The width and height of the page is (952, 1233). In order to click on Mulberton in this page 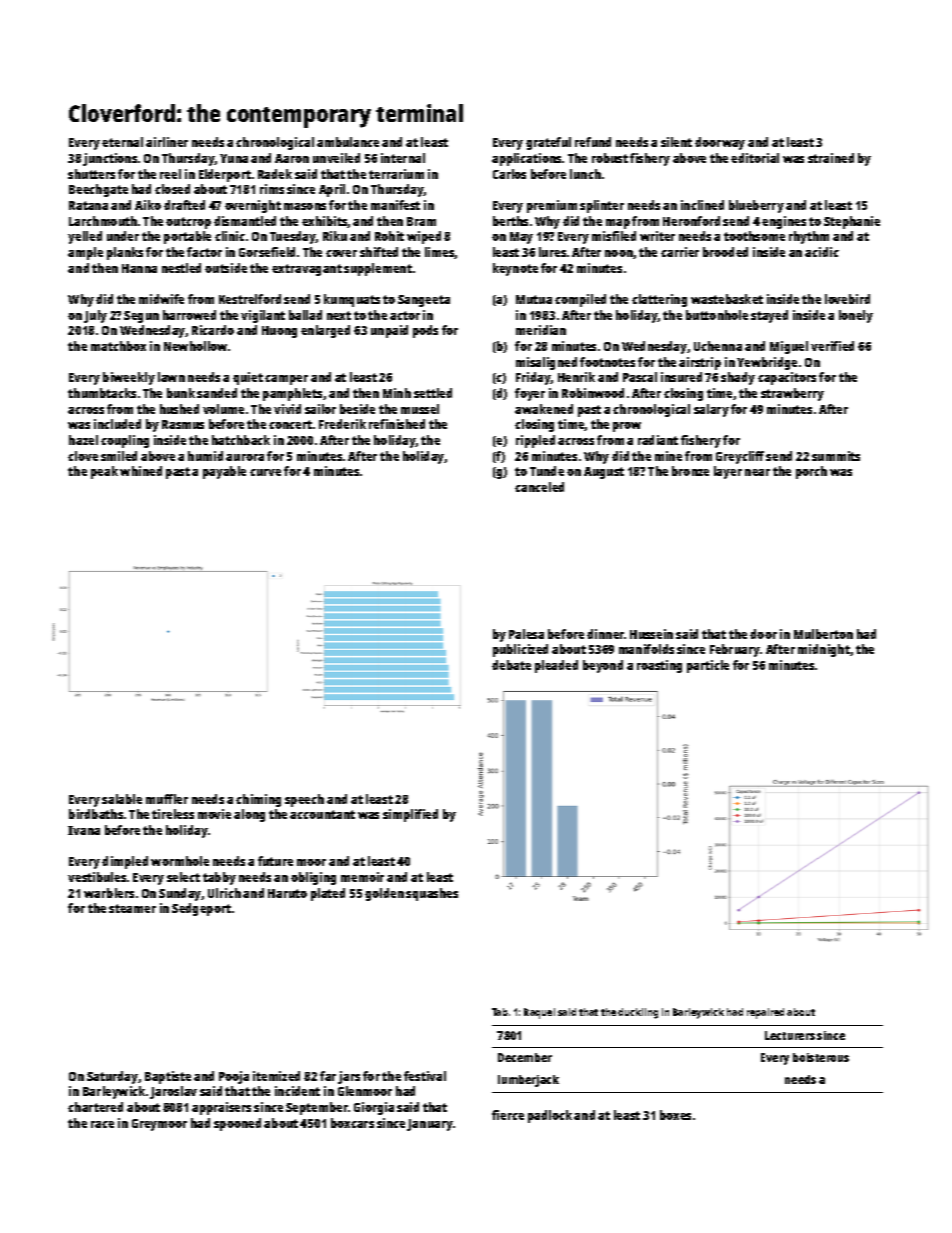, I will do `click(823, 634)`.
